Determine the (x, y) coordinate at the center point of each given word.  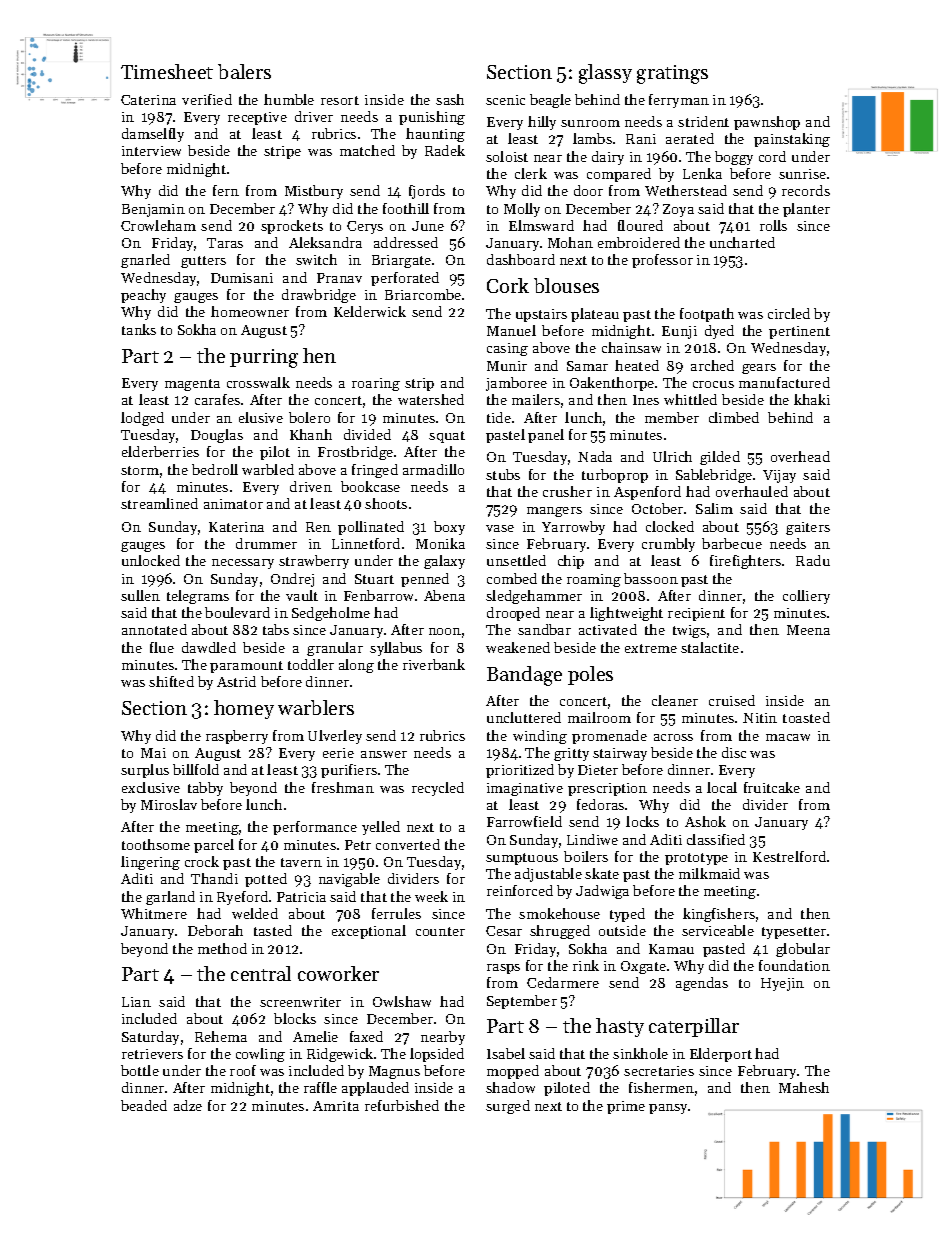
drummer (266, 543)
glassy (605, 74)
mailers (536, 399)
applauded (375, 1089)
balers (244, 71)
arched (712, 365)
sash (450, 99)
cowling (260, 1055)
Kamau (671, 949)
